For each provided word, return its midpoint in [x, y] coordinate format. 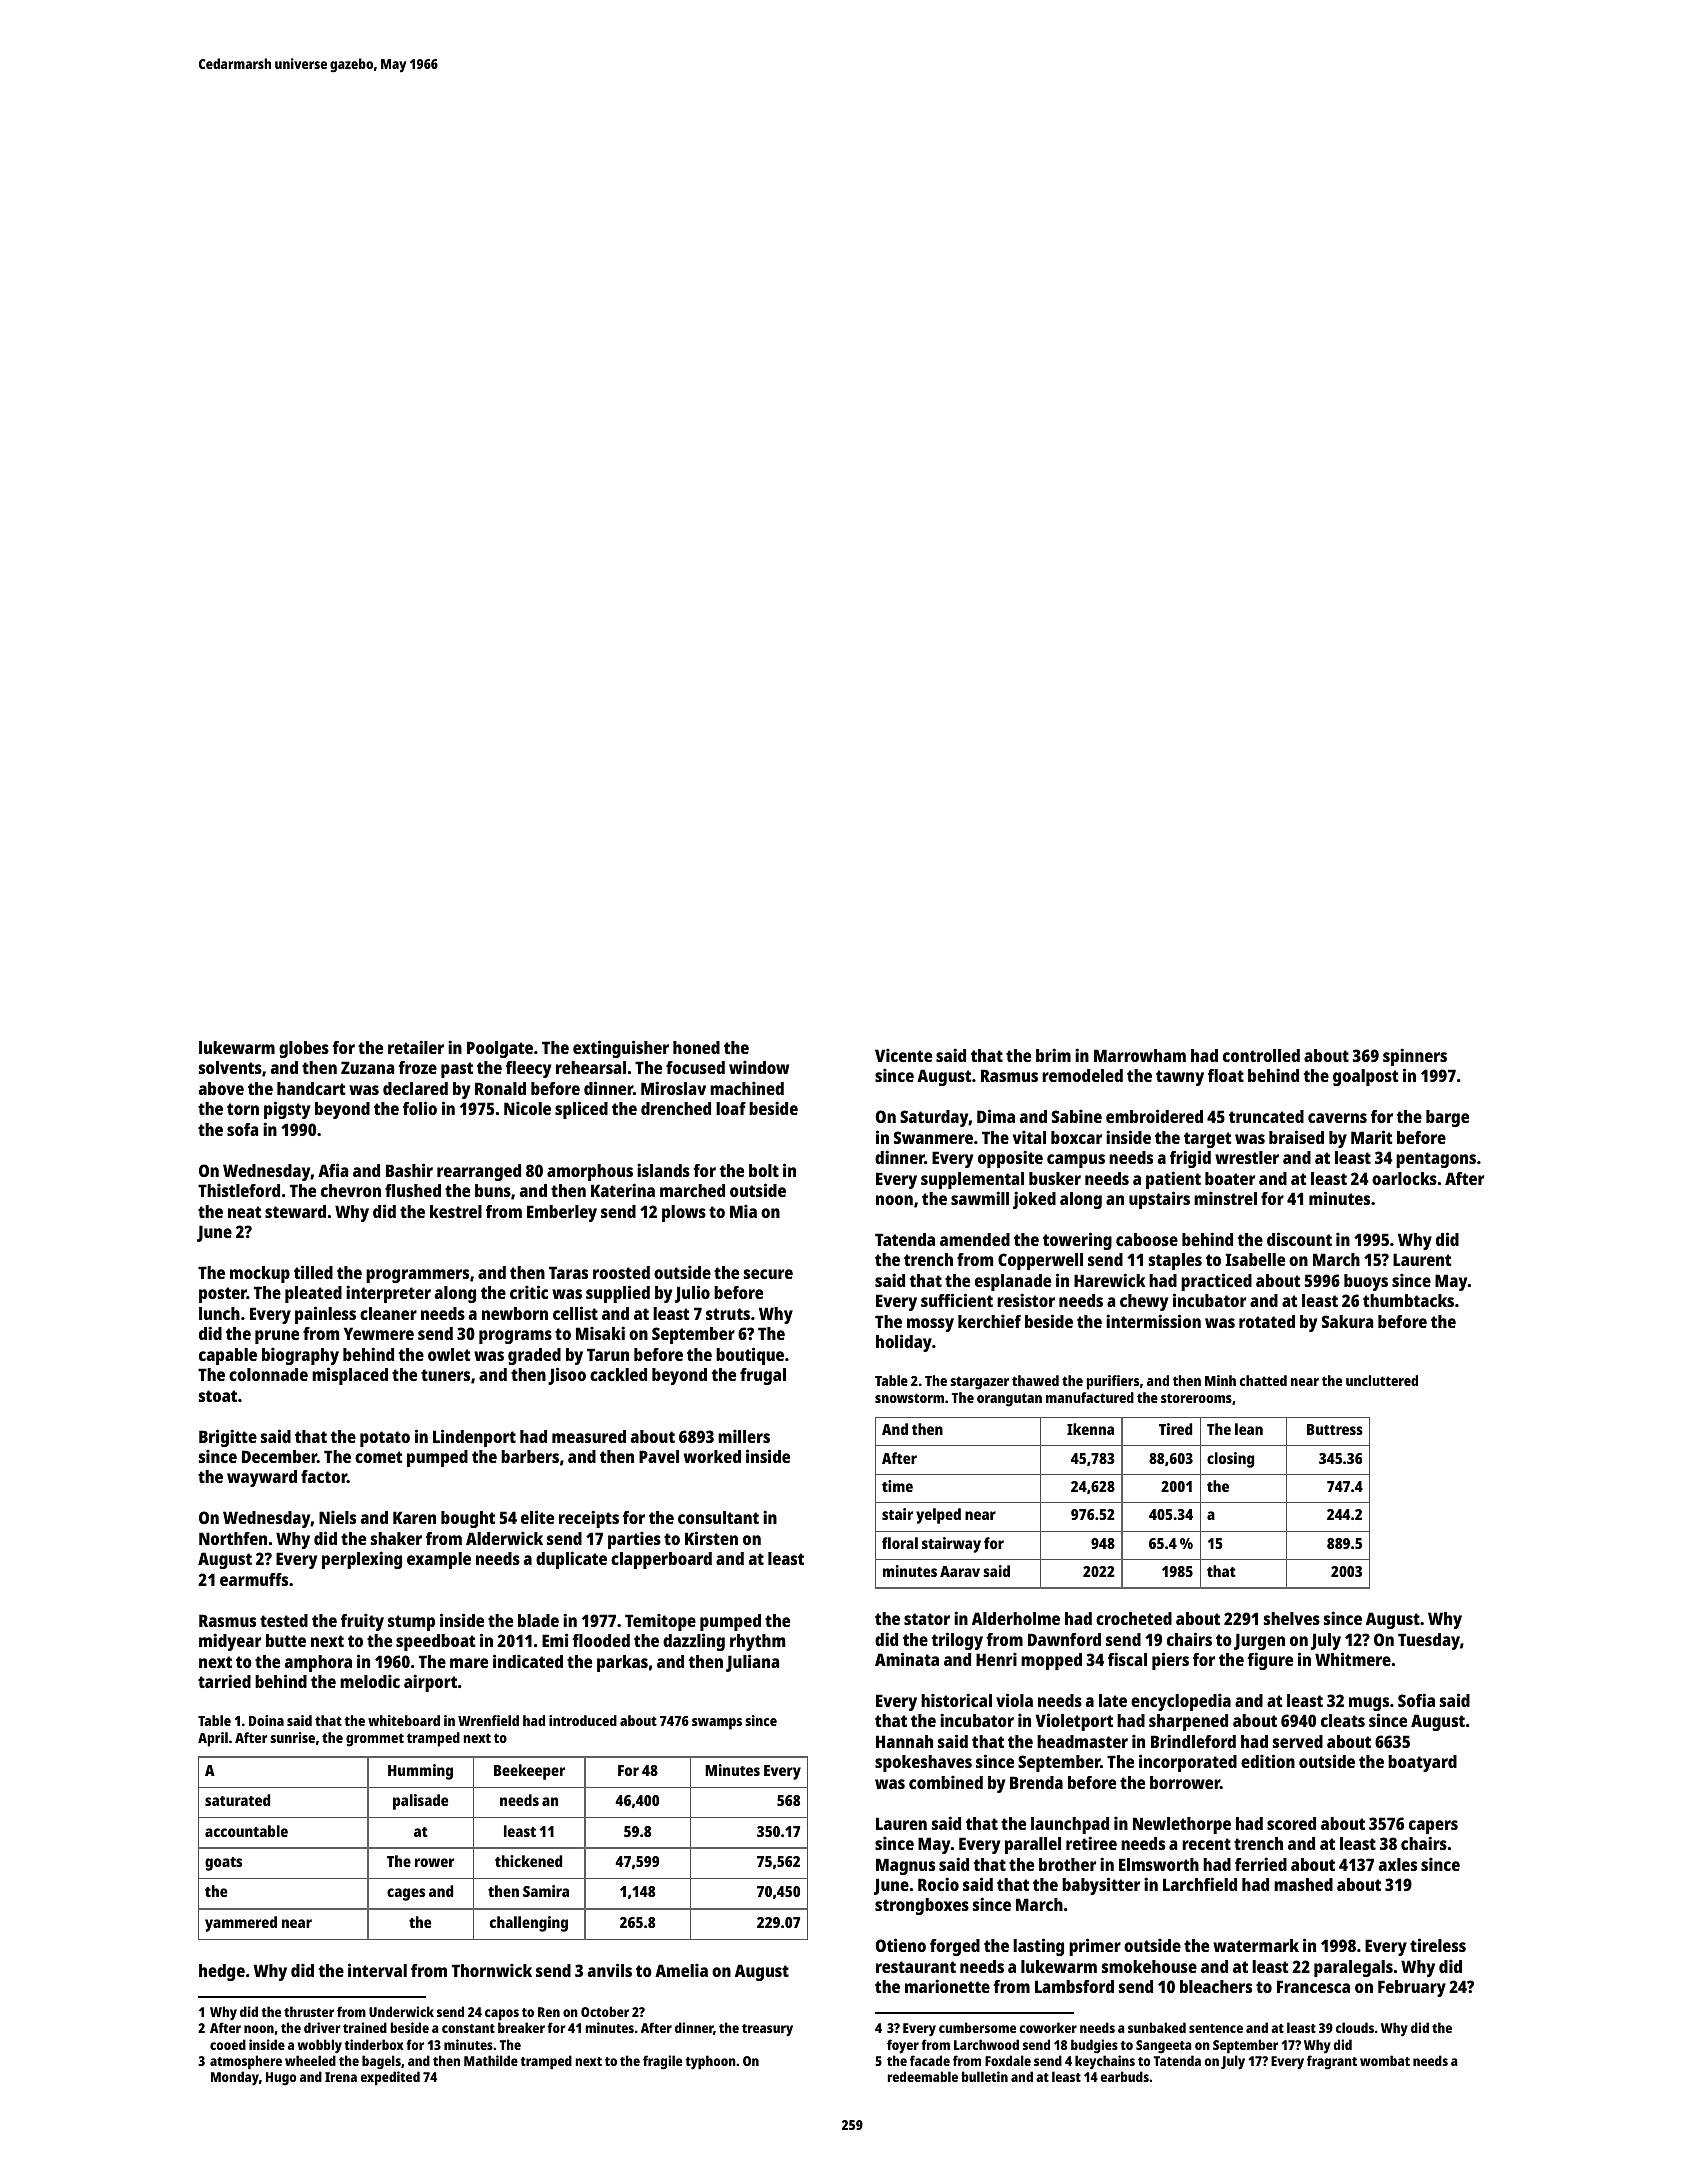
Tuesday [1429, 1641]
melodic [370, 1681]
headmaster [1082, 1741]
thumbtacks [1408, 1300]
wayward [262, 1478]
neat [245, 1212]
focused [695, 1067]
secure [768, 1274]
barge [1447, 1118]
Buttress [1335, 1429]
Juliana [752, 1663]
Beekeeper [529, 1772]
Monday [235, 2078]
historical [956, 1700]
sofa [242, 1129]
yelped [938, 1516]
